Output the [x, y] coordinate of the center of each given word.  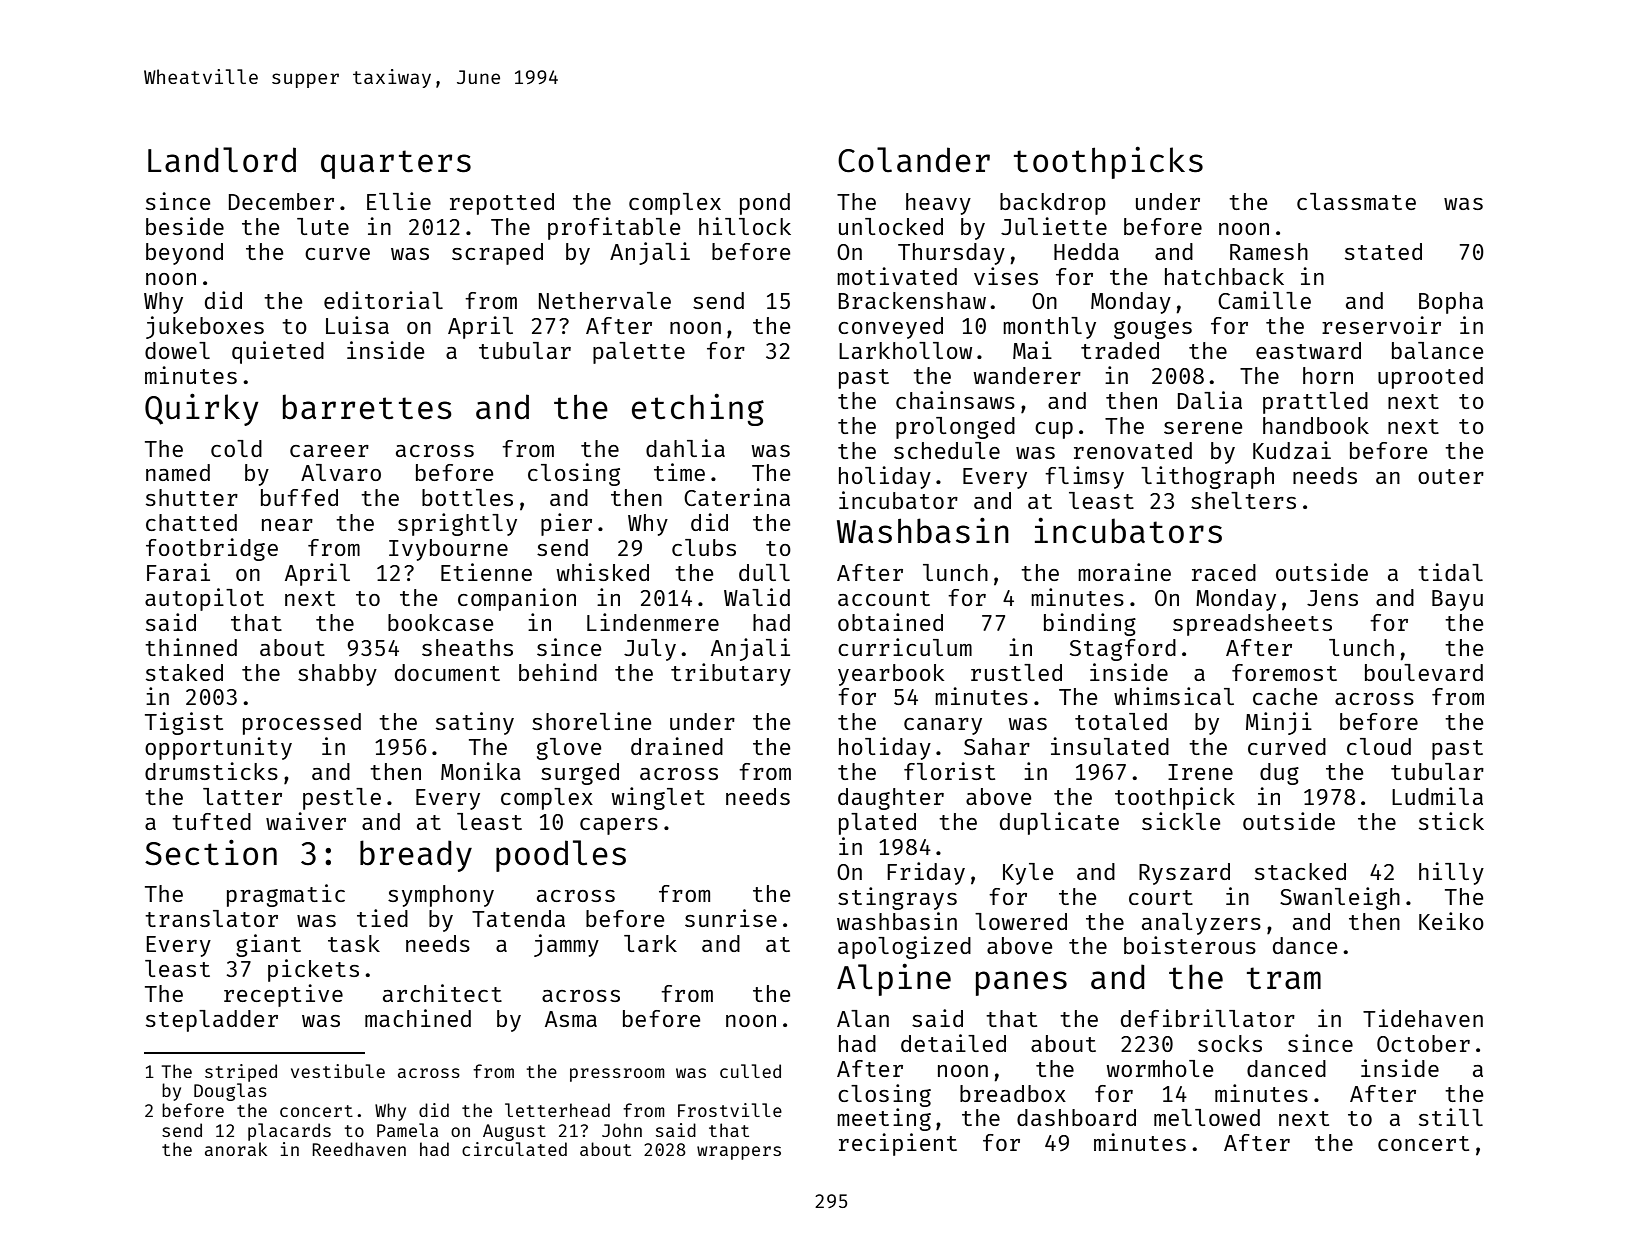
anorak [236, 1149]
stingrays [897, 898]
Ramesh [1269, 251]
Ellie [399, 201]
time [679, 472]
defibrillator [1208, 1018]
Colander [914, 160]
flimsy [1084, 477]
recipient [898, 1144]
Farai [178, 572]
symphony [441, 896]
